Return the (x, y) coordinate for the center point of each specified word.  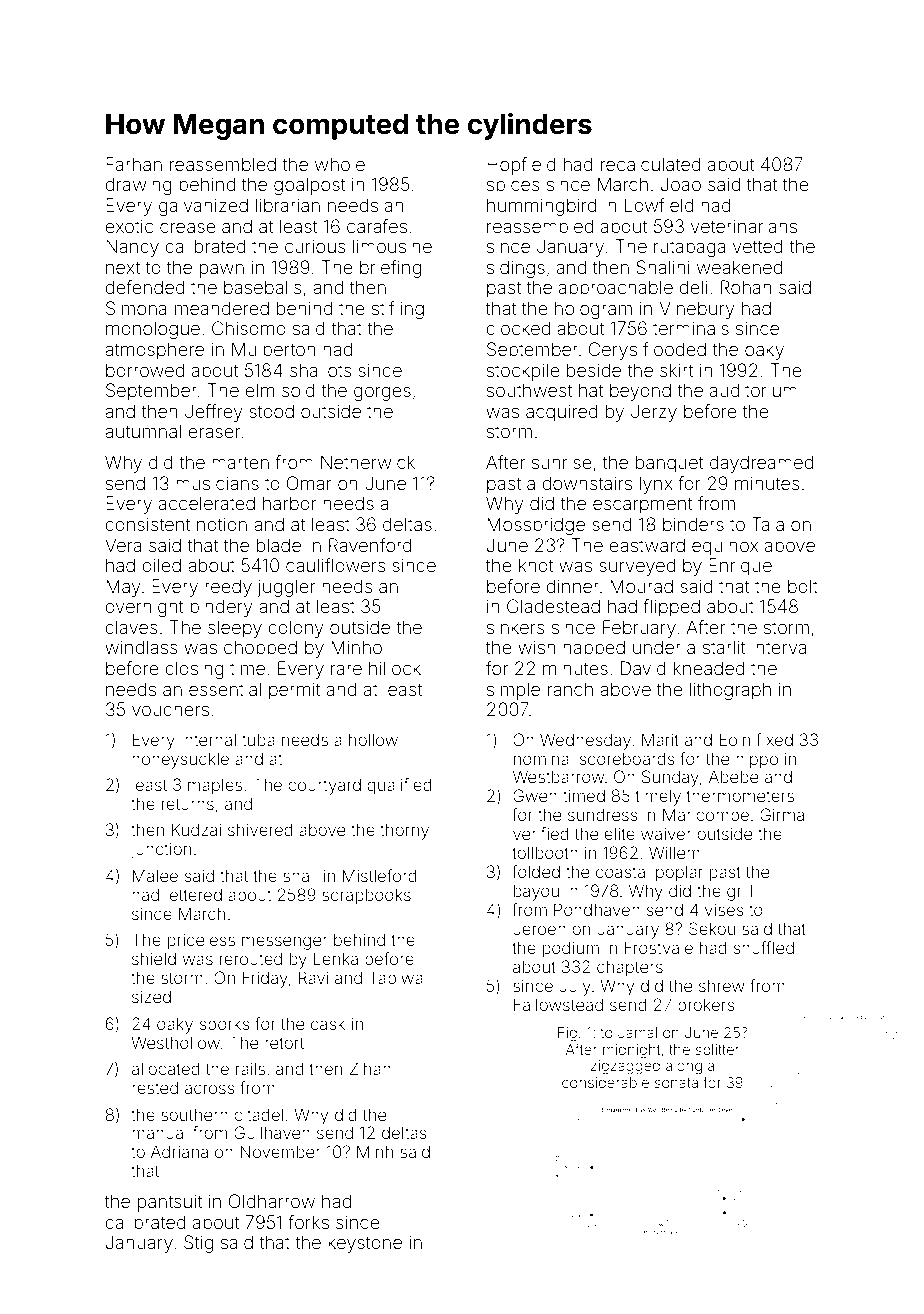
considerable (605, 1082)
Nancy (132, 248)
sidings (516, 269)
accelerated (207, 503)
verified (541, 833)
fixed (775, 739)
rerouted (251, 958)
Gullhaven (272, 1132)
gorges (382, 394)
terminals (691, 328)
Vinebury (697, 310)
